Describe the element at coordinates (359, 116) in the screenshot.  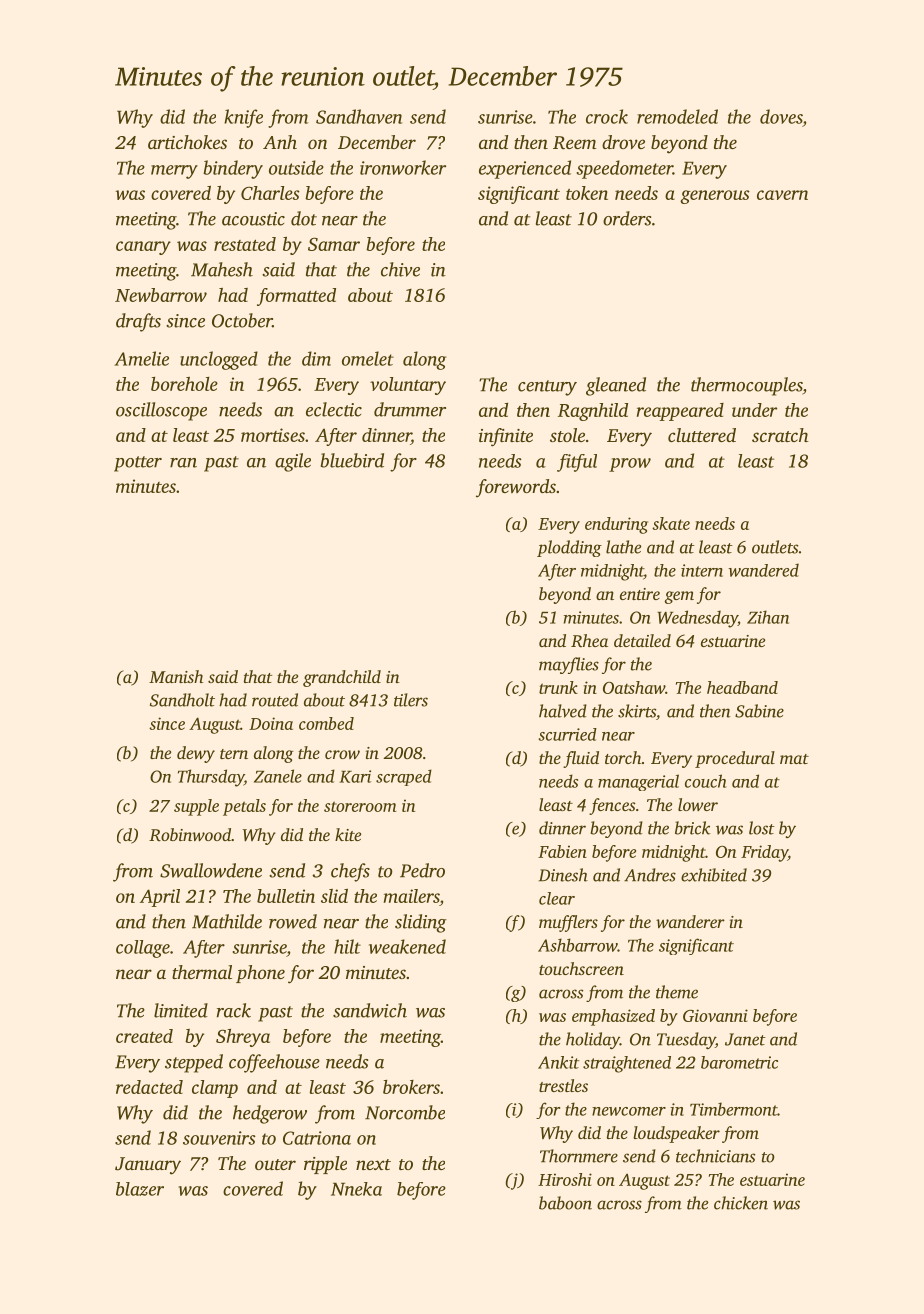
I see `Sandhaven` at that location.
